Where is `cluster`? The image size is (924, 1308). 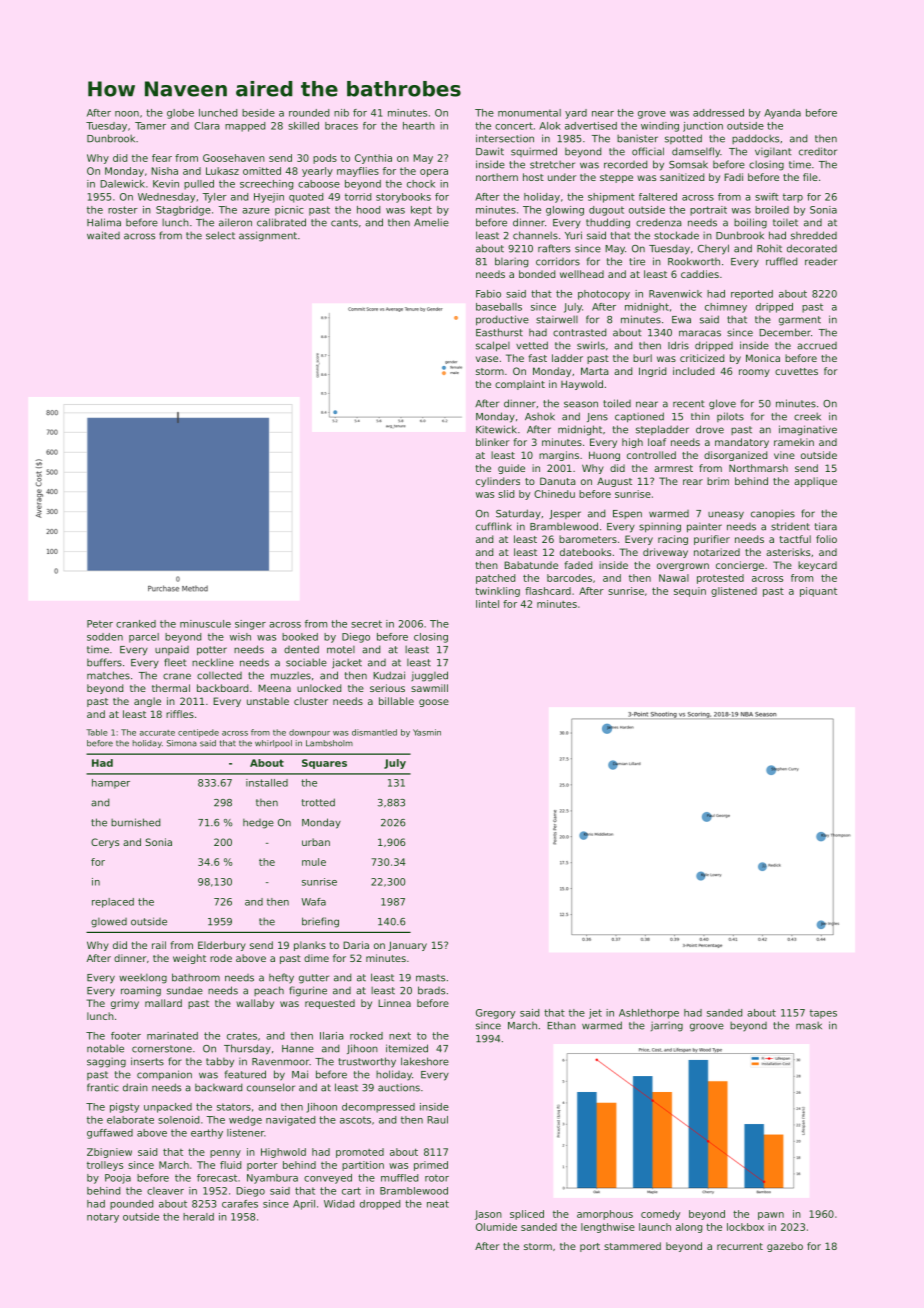 cluster is located at coordinates (311, 701).
